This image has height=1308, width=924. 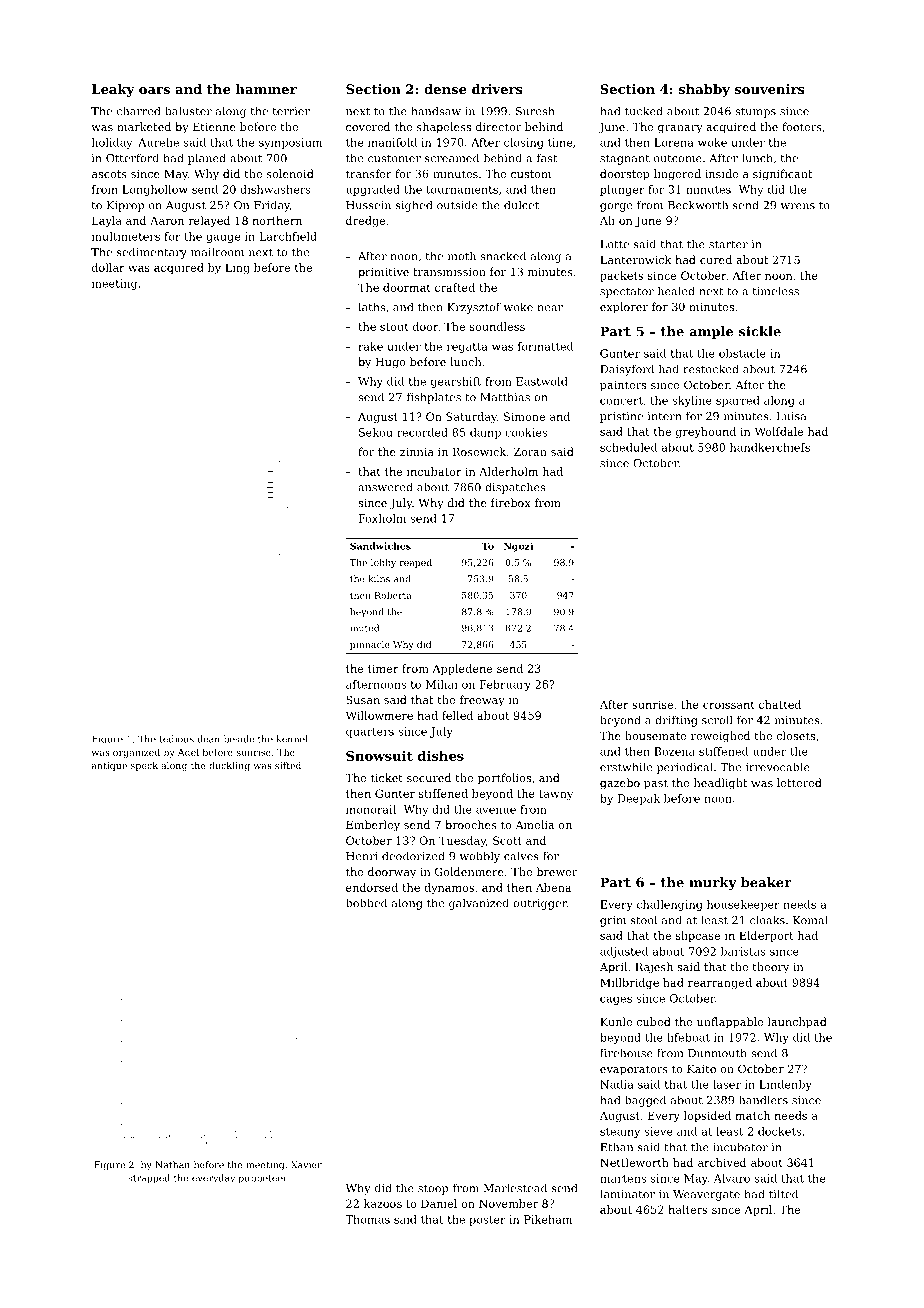 I want to click on shabby, so click(x=704, y=90).
